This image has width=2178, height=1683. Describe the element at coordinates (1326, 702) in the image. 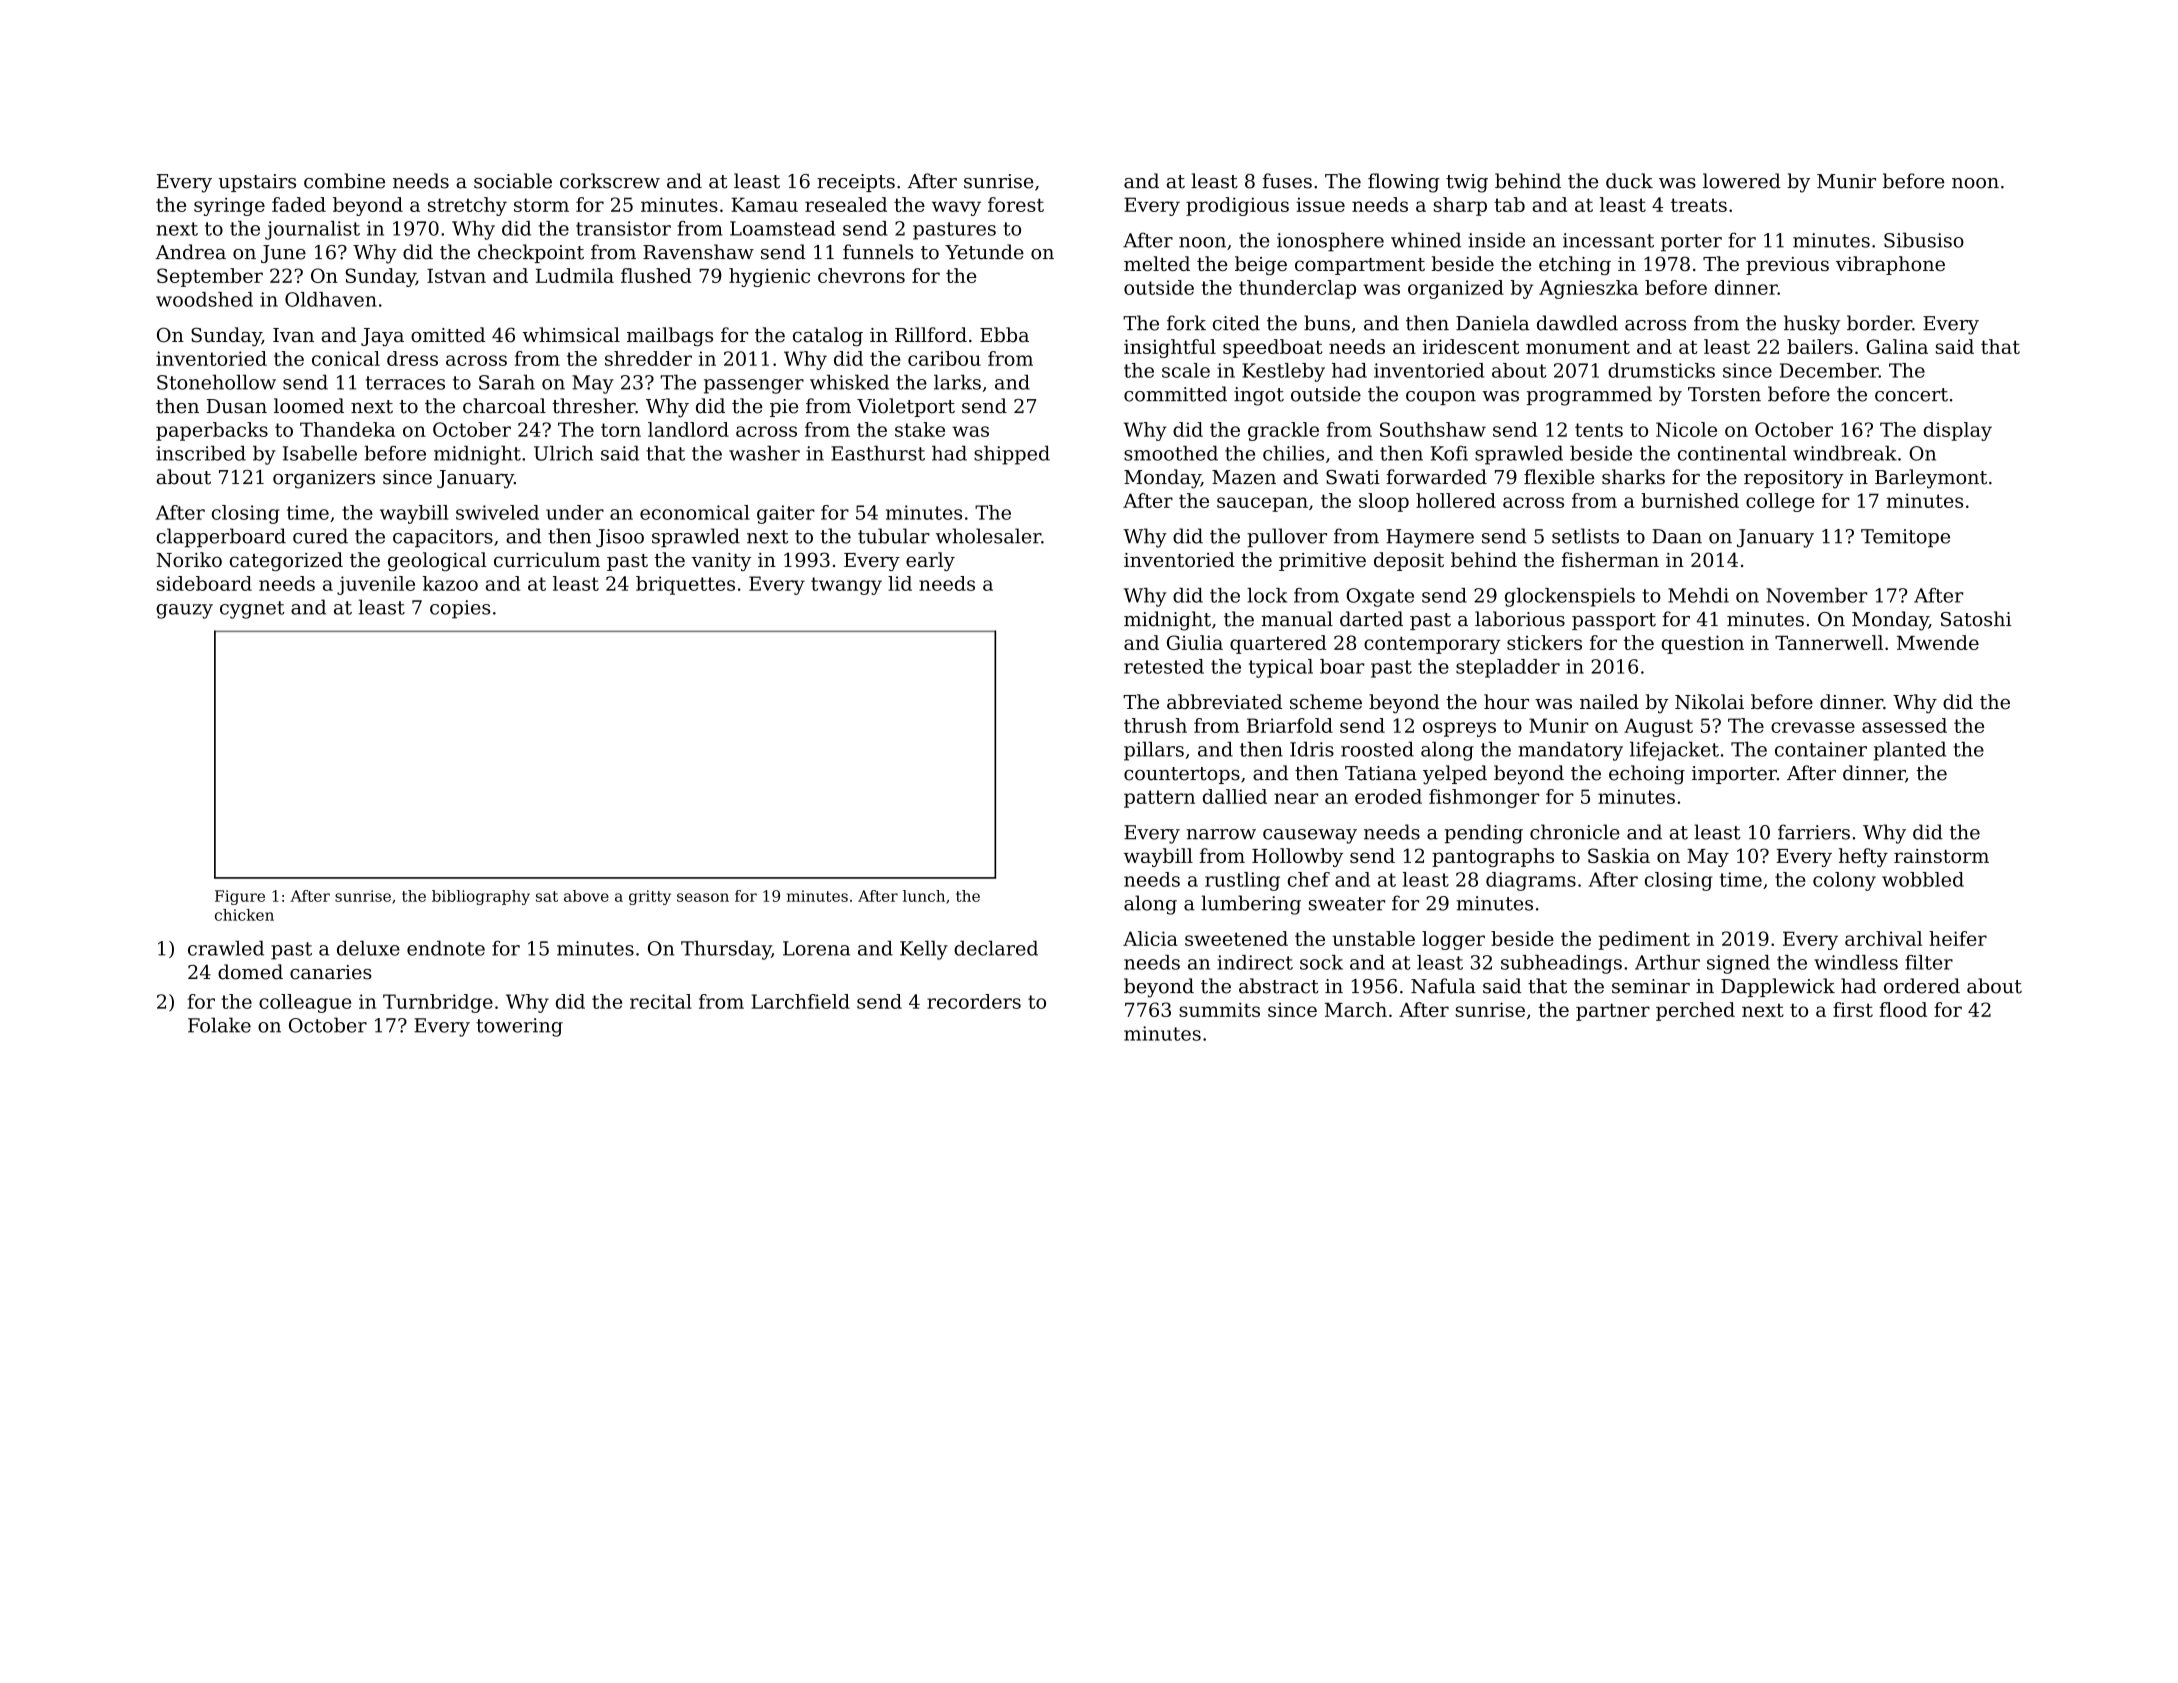

I see `scheme` at that location.
